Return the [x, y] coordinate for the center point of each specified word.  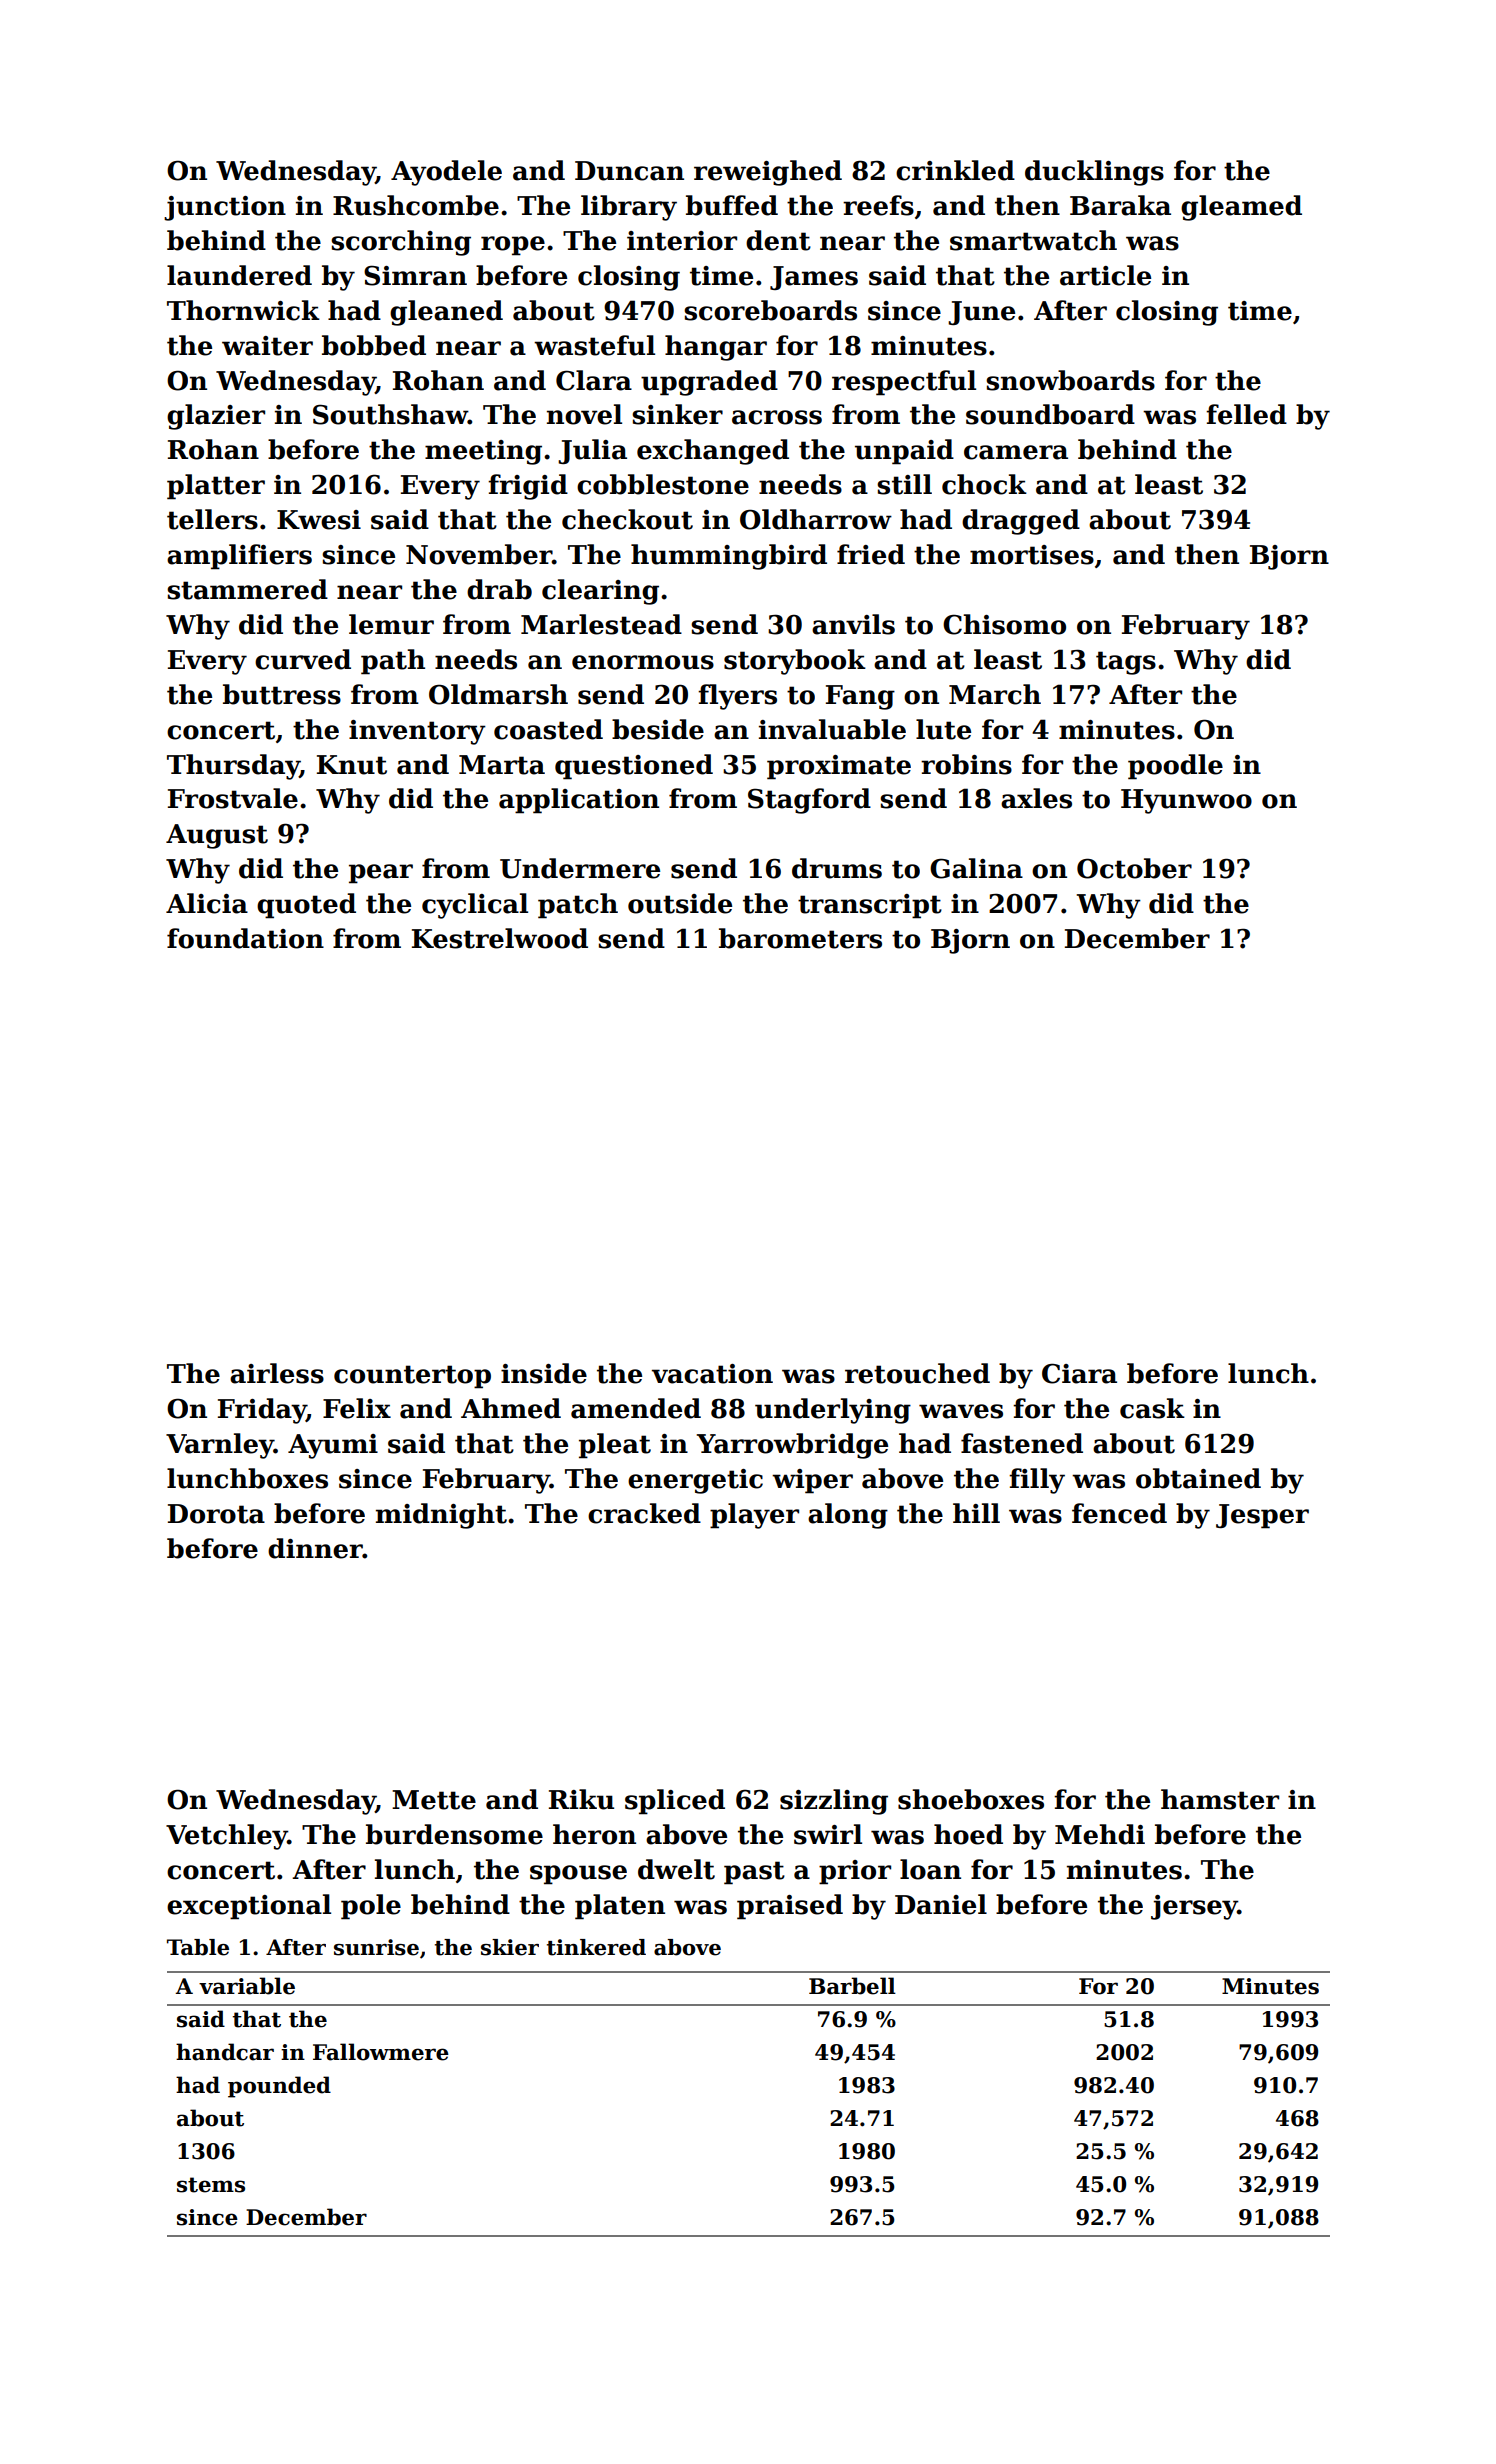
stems [211, 2185]
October [1134, 868]
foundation [245, 938]
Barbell [852, 1986]
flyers [737, 697]
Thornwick [243, 310]
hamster [1220, 1799]
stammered [247, 589]
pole [371, 1907]
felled [1246, 414]
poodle [1175, 767]
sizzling [834, 1802]
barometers [800, 938]
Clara [594, 380]
